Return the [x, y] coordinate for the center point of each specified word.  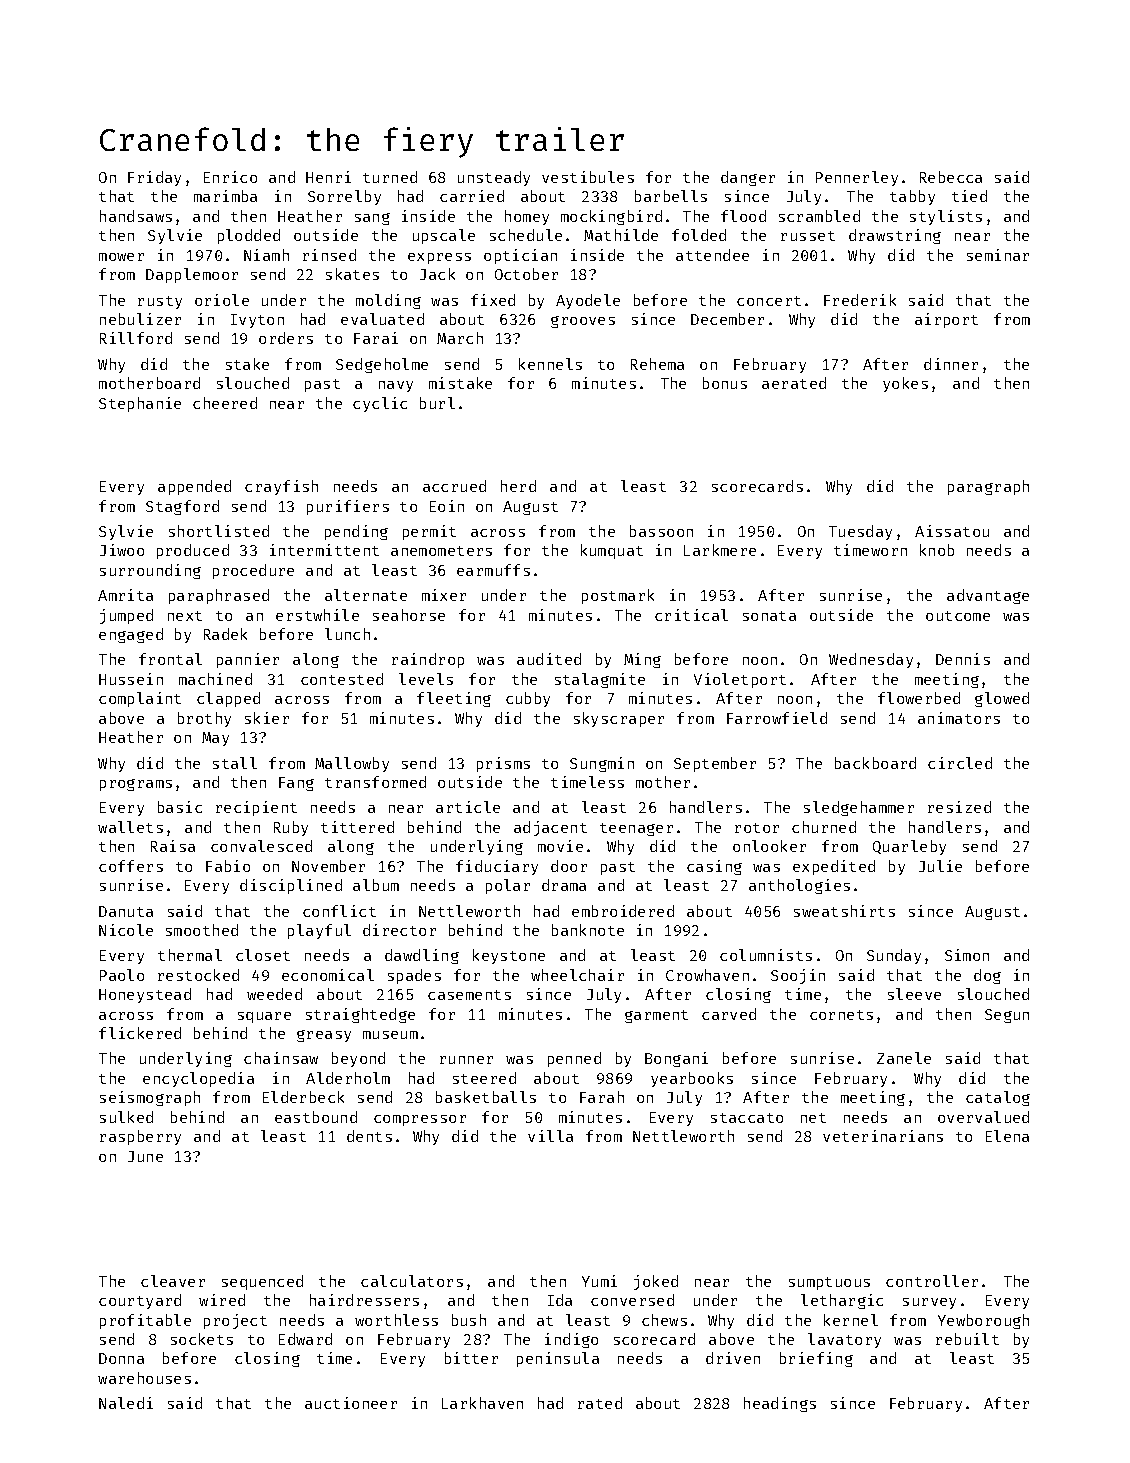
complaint [140, 699]
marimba [225, 196]
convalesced [261, 846]
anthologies [799, 886]
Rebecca [951, 177]
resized [959, 807]
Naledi [126, 1403]
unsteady [494, 178]
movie [560, 846]
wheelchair [577, 975]
